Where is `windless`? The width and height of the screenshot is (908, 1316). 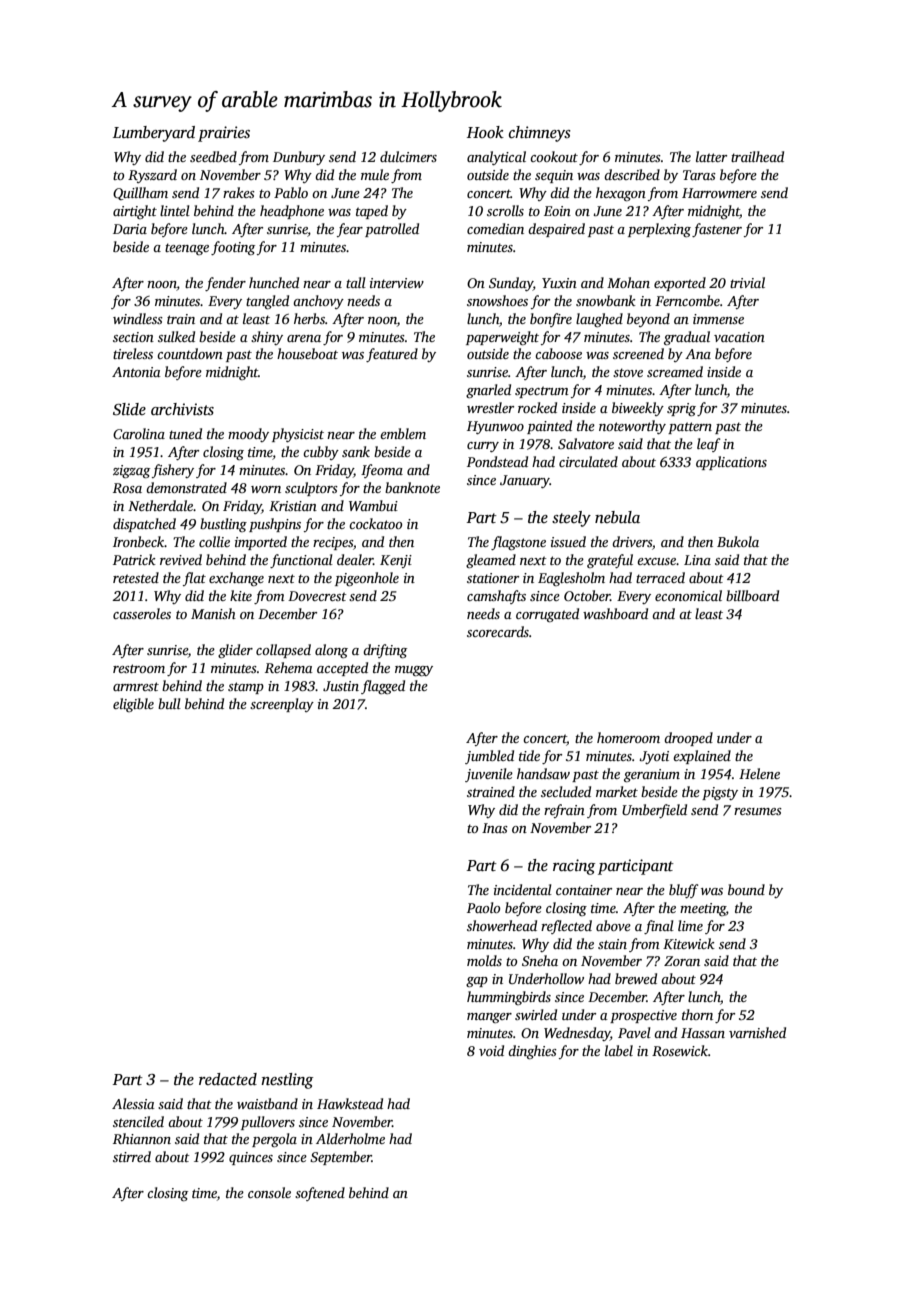
windless is located at coordinates (138, 318).
